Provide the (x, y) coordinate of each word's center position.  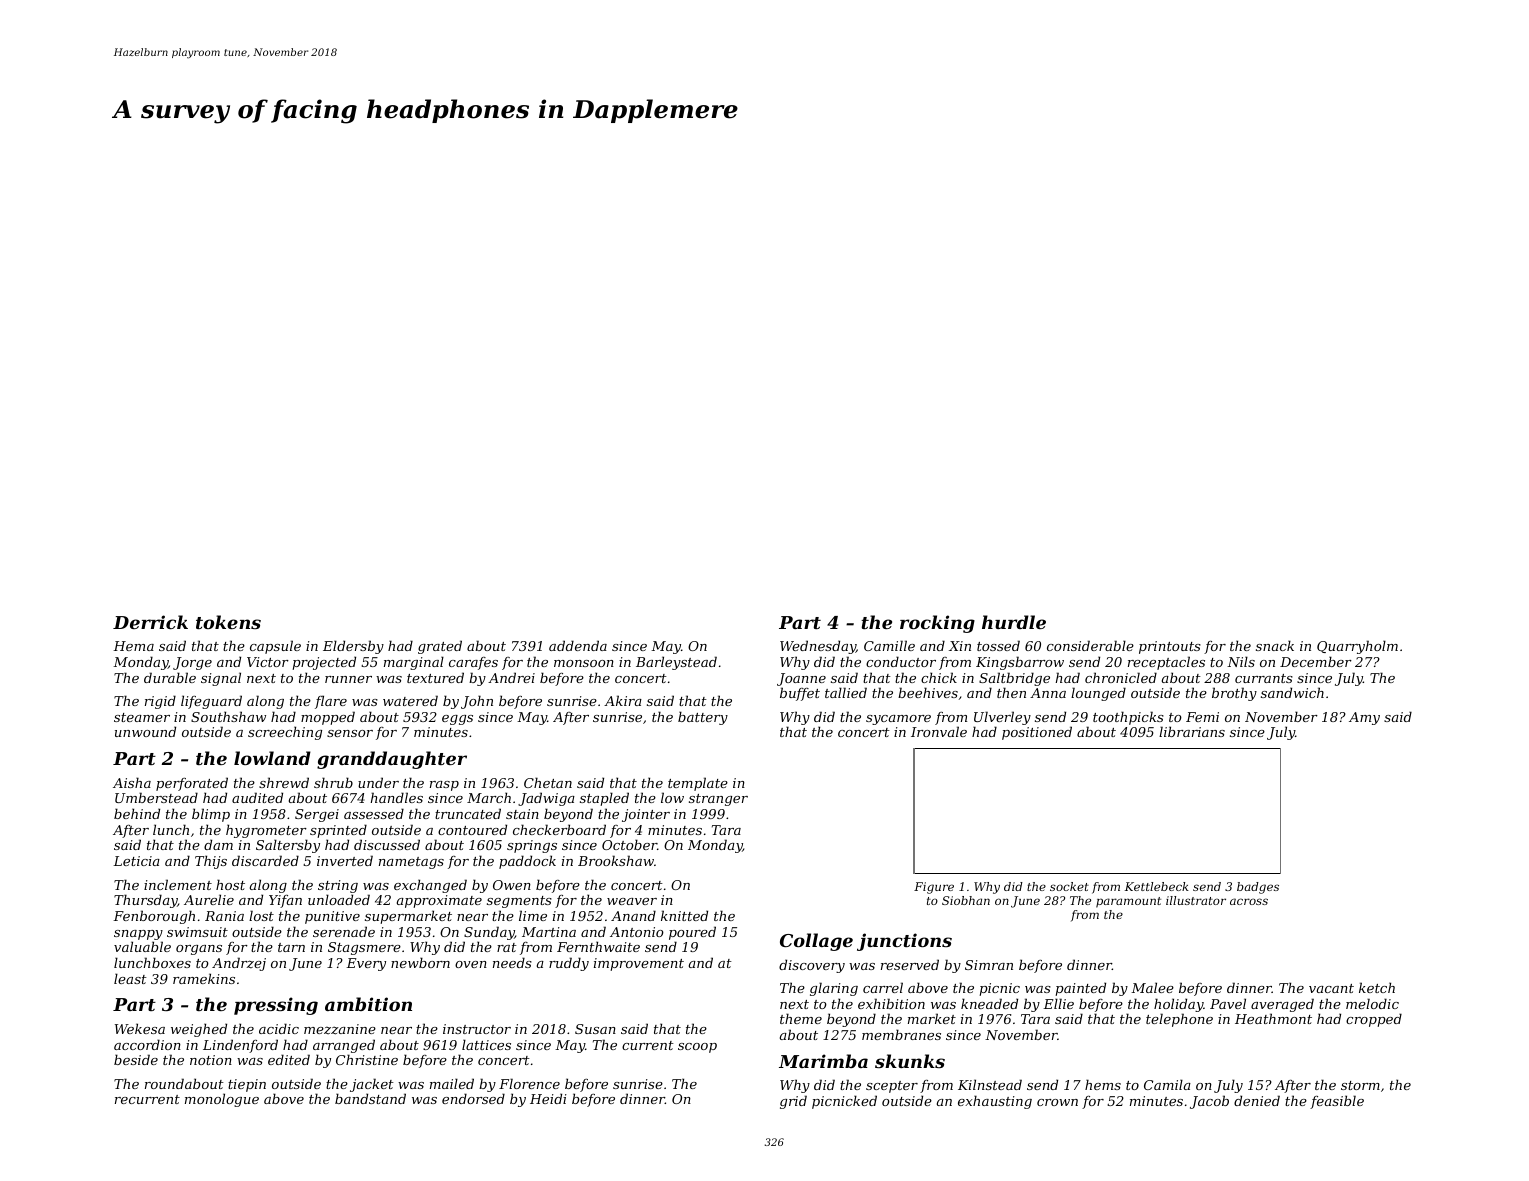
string (338, 886)
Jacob (1209, 1102)
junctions (904, 942)
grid (793, 1102)
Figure (934, 888)
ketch (1377, 987)
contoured (472, 829)
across (1249, 901)
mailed (452, 1083)
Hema (133, 646)
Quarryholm (1357, 647)
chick (939, 677)
